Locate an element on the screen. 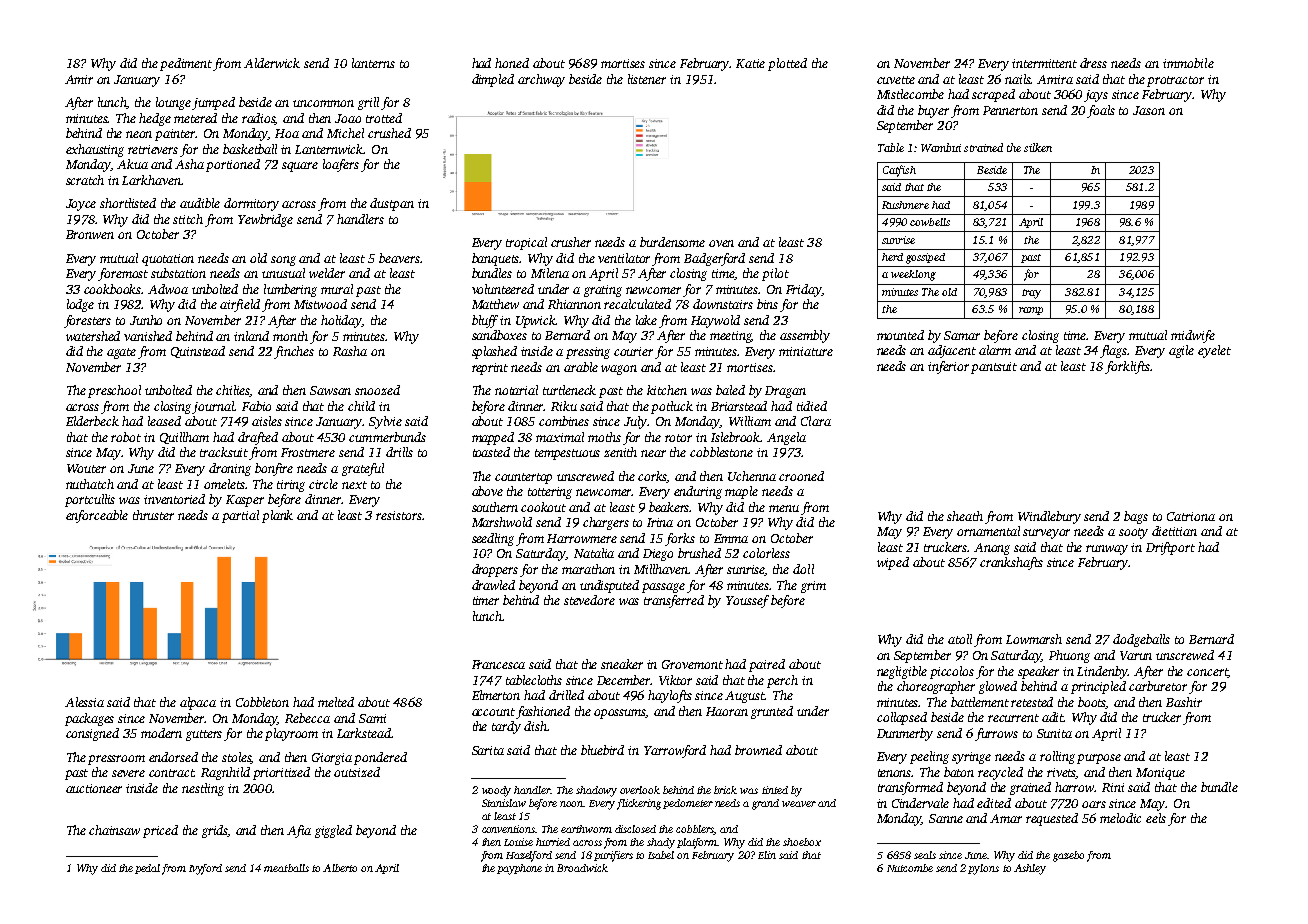 Image resolution: width=1308 pixels, height=924 pixels. immobile is located at coordinates (1188, 63).
